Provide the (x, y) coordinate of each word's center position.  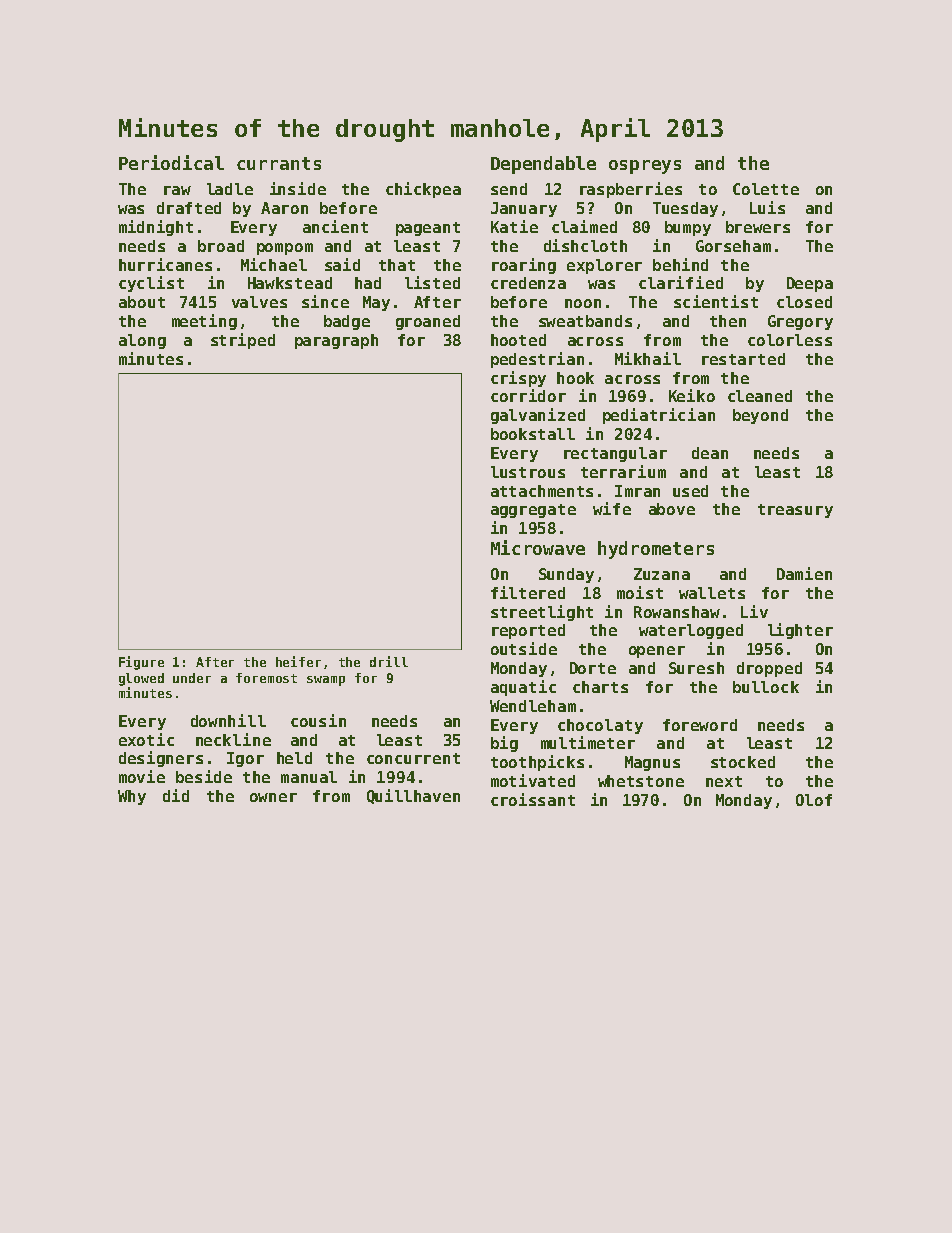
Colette (766, 189)
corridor (528, 395)
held (294, 758)
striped (243, 341)
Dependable (543, 165)
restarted (743, 359)
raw (177, 190)
